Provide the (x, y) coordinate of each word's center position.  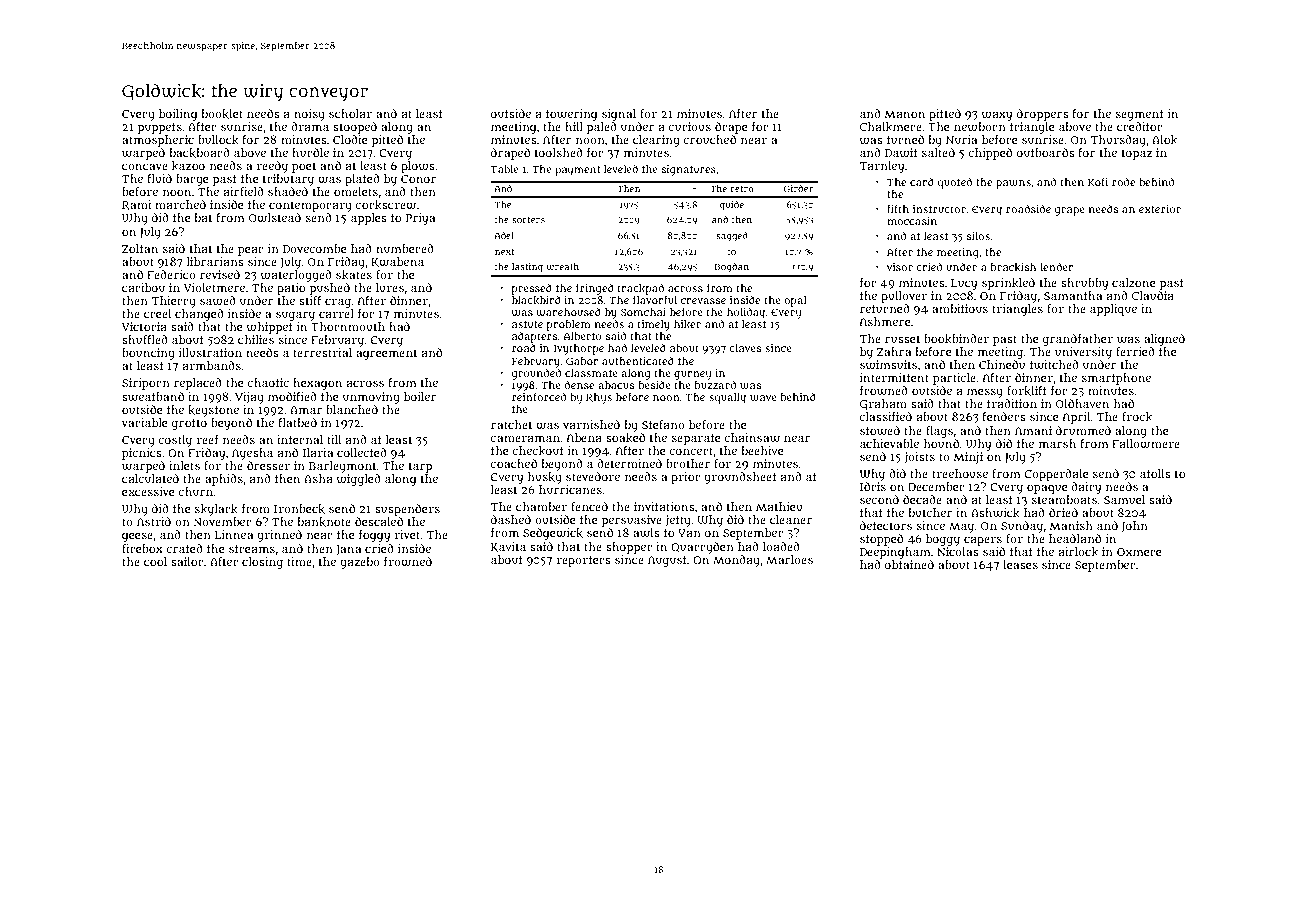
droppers (1043, 115)
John (1134, 527)
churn (195, 491)
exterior (1160, 209)
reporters (584, 561)
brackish (1013, 267)
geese (137, 537)
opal (795, 301)
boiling (178, 115)
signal (619, 115)
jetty (678, 521)
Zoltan (140, 248)
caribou (143, 287)
